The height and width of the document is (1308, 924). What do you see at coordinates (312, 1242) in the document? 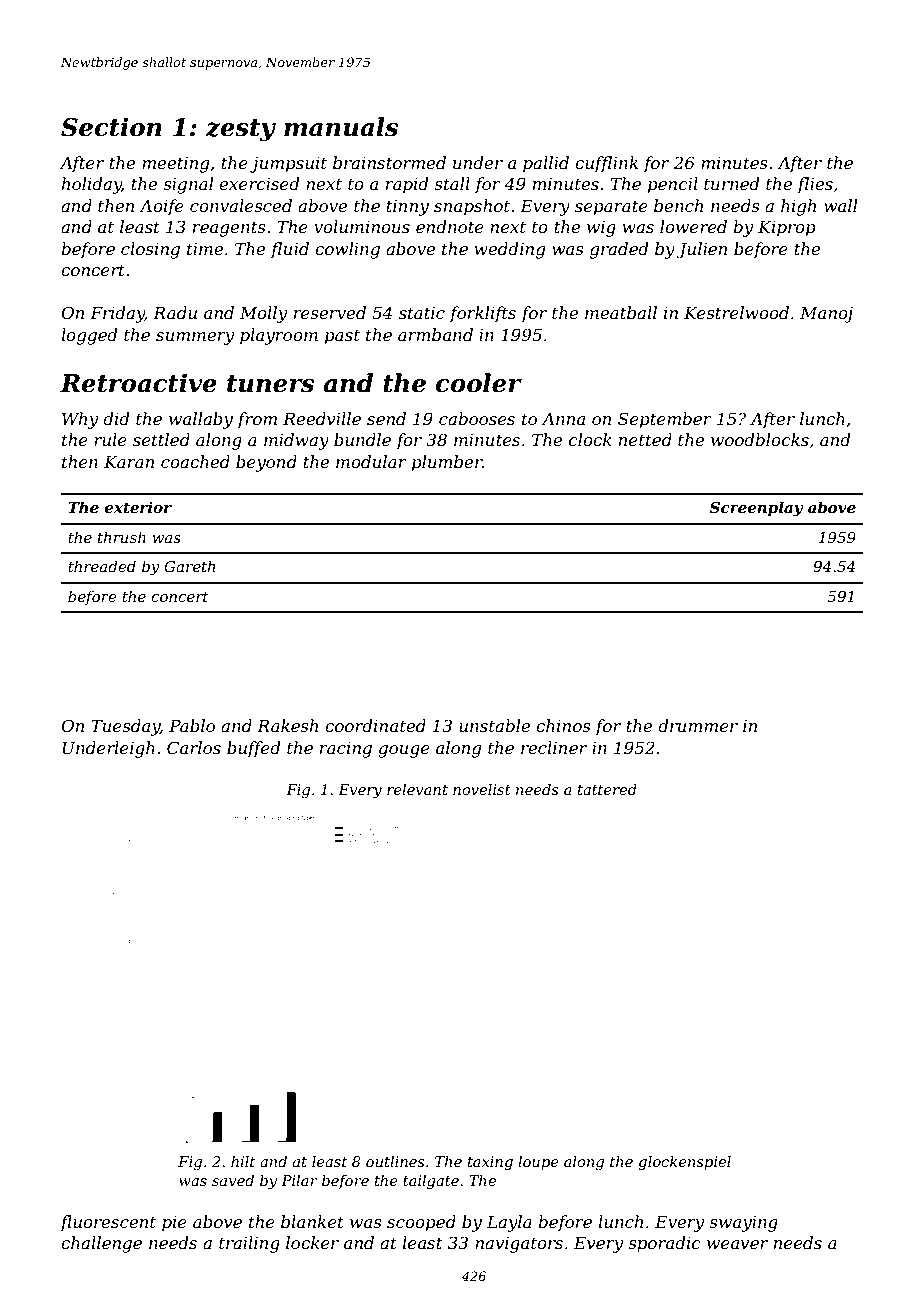
I see `locker` at bounding box center [312, 1242].
